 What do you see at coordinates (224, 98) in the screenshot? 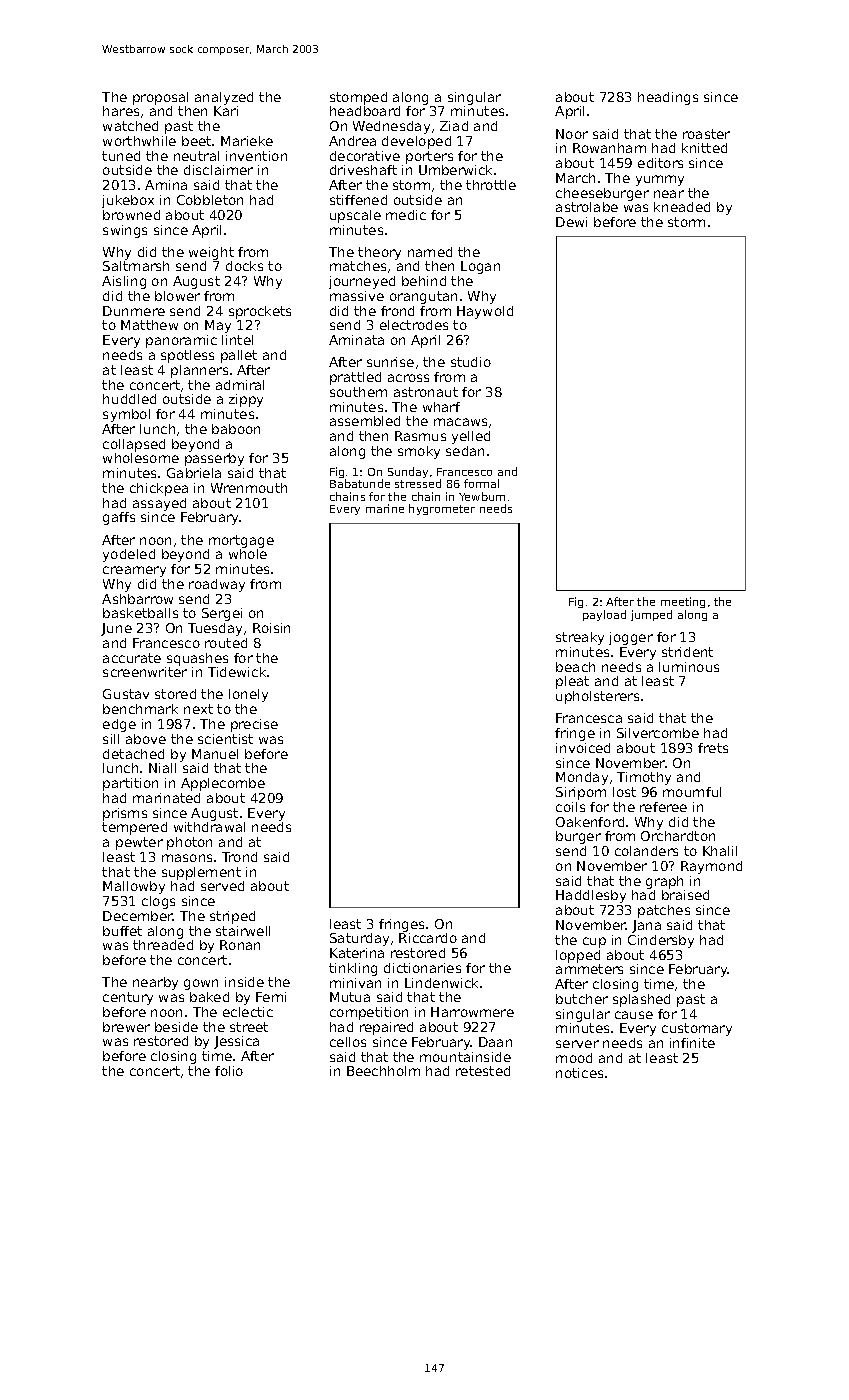
I see `analyzed` at bounding box center [224, 98].
